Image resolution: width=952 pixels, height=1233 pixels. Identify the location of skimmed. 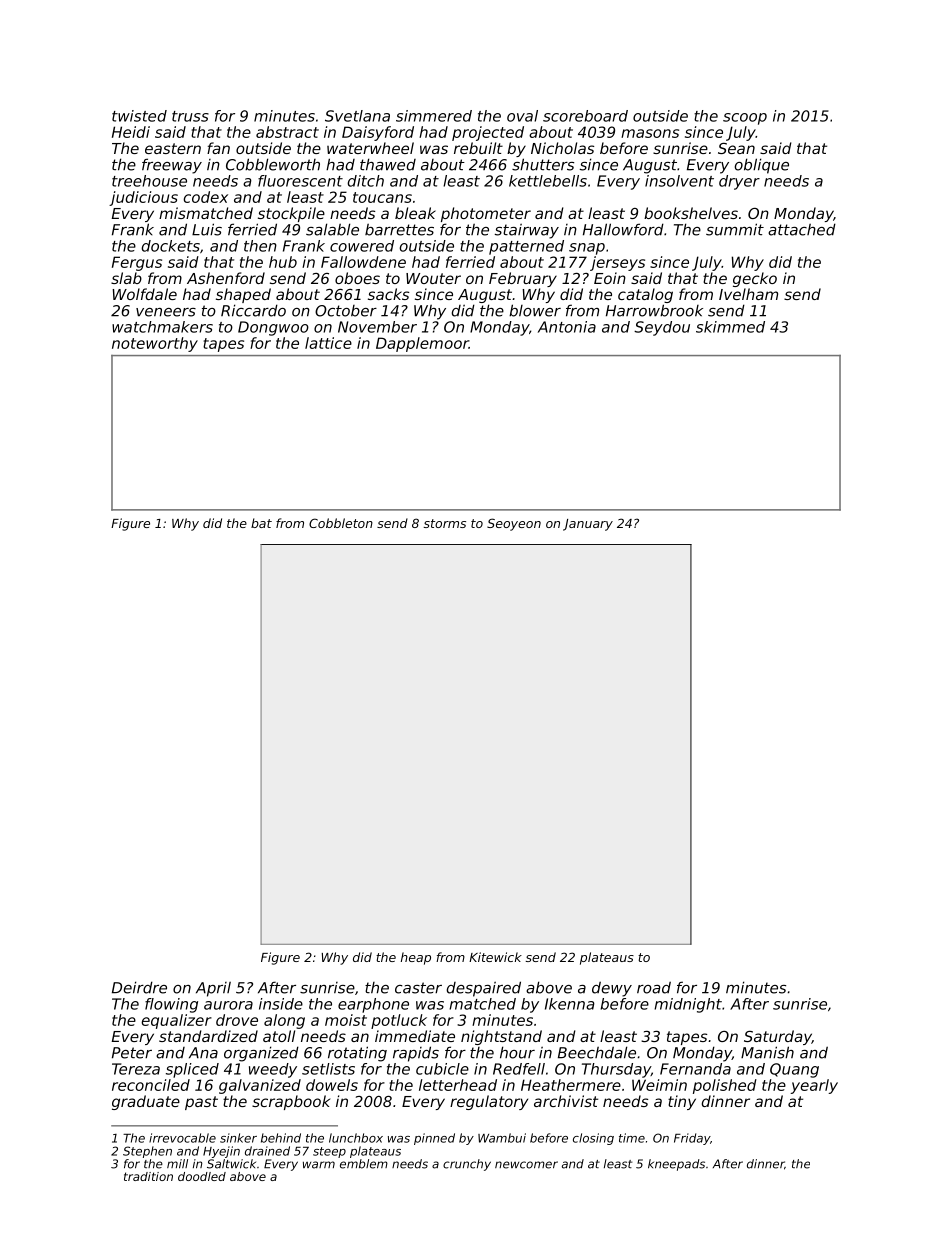
(730, 327).
